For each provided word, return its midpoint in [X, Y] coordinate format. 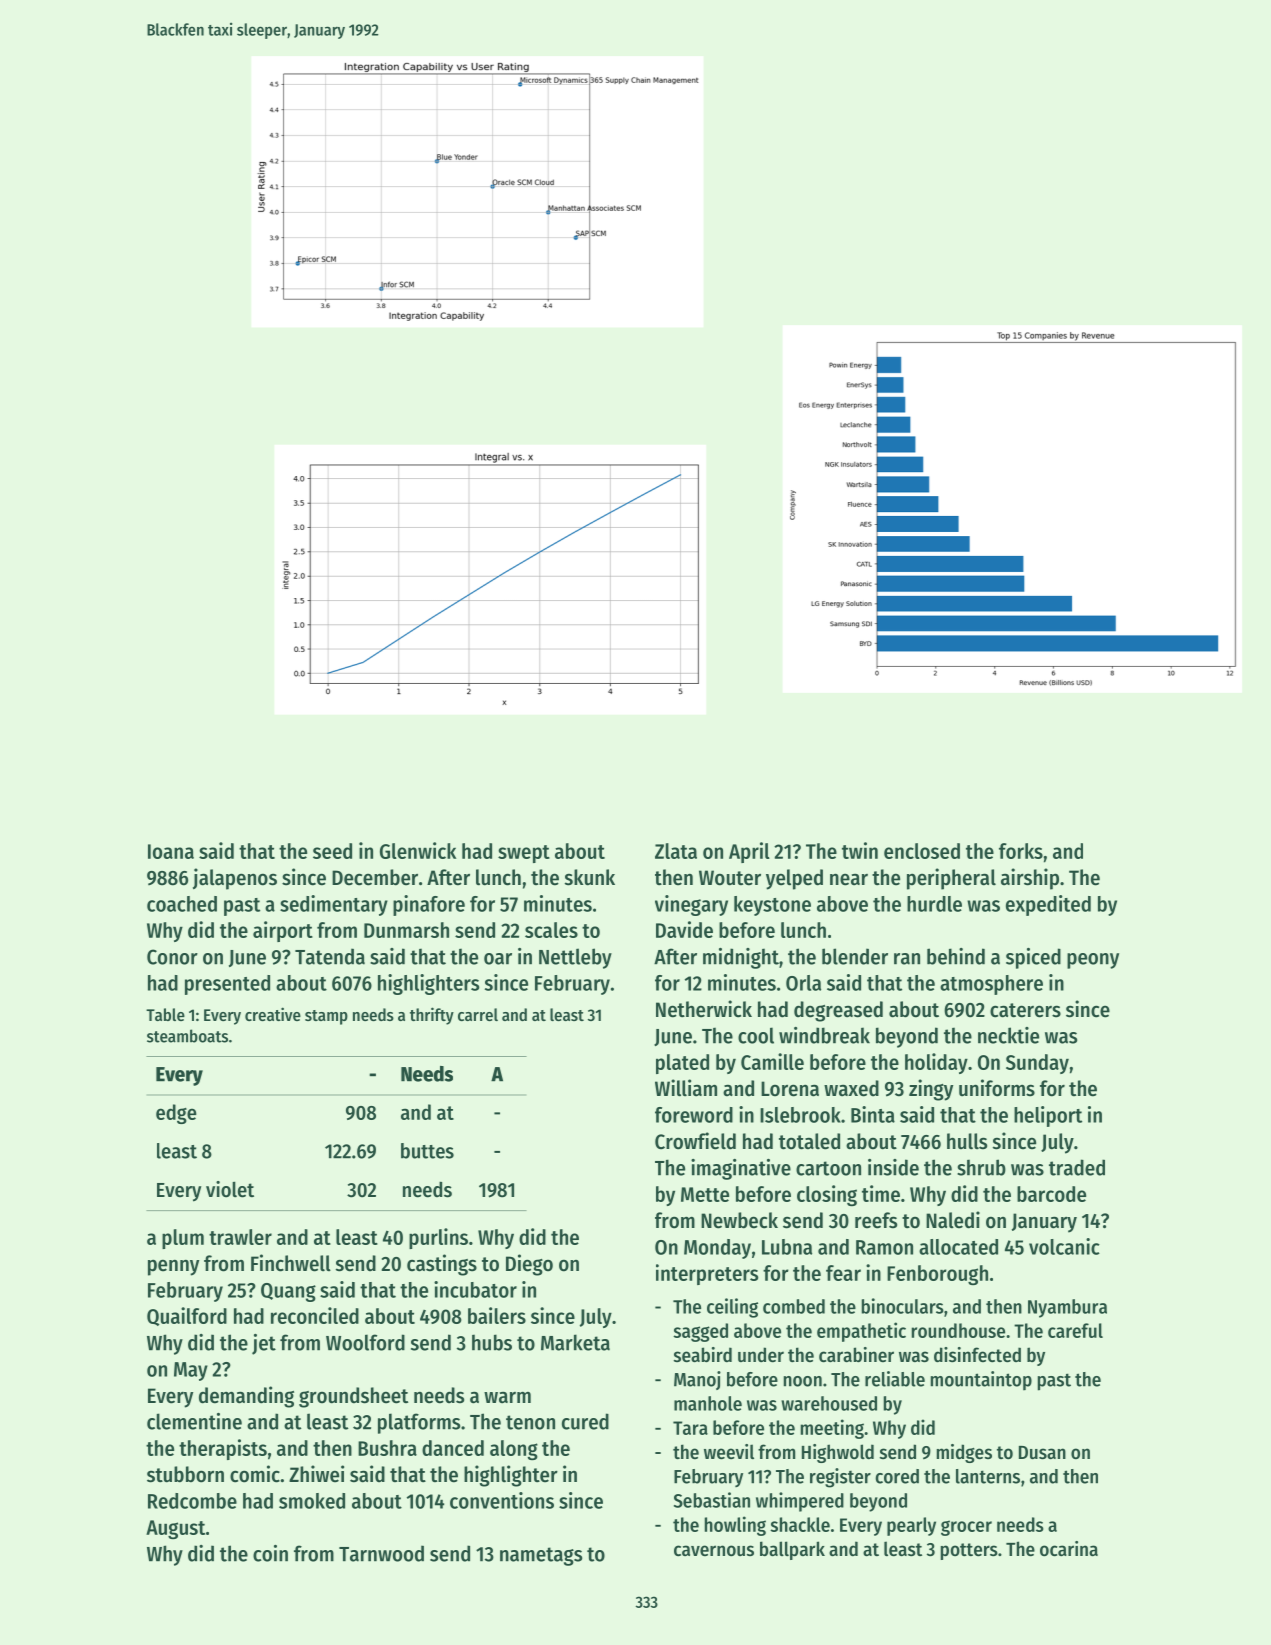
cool [756, 1035]
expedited [1048, 905]
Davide [684, 929]
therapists [223, 1449]
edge [176, 1114]
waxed [851, 1088]
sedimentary [334, 905]
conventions [502, 1500]
